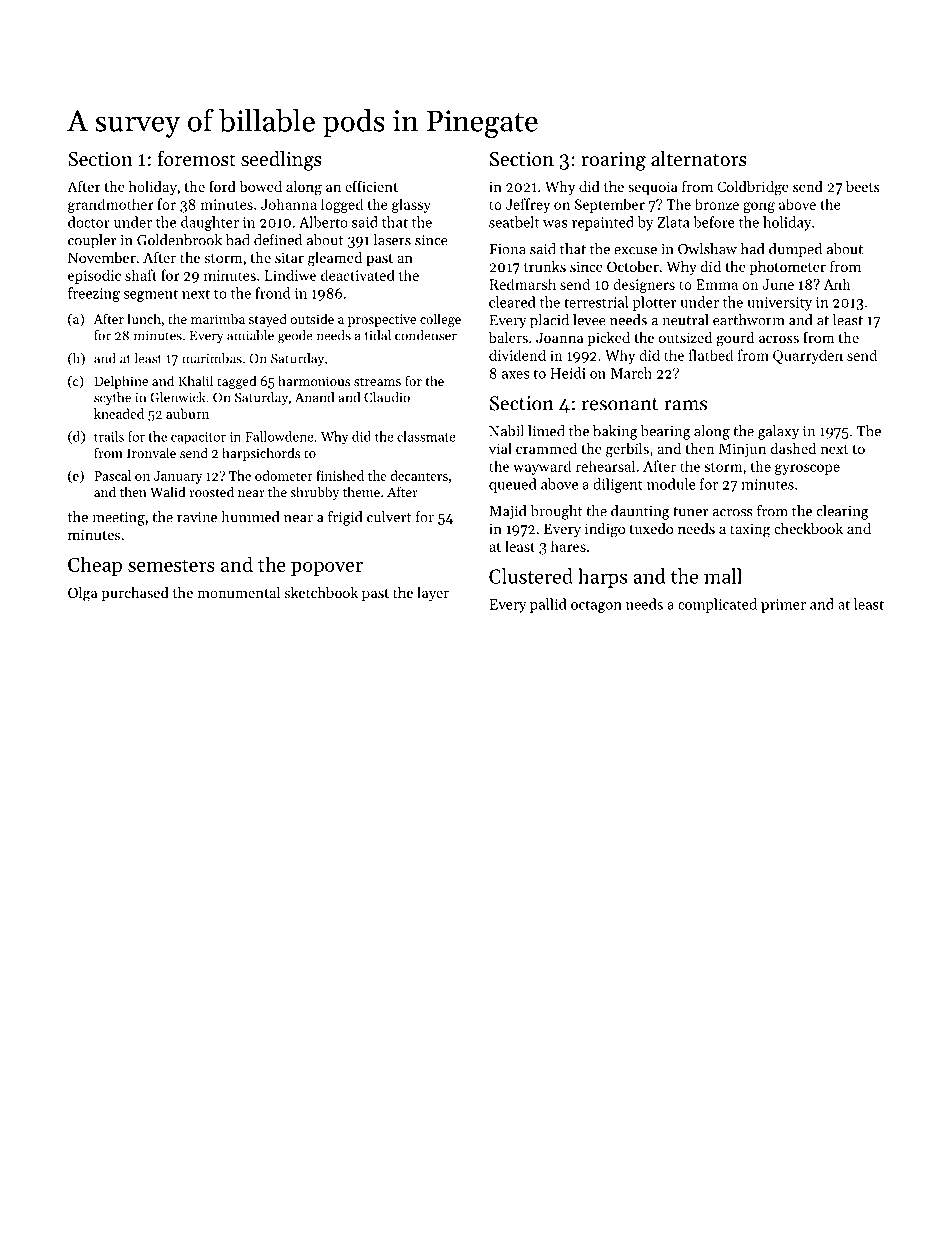 Image resolution: width=952 pixels, height=1233 pixels. What do you see at coordinates (95, 566) in the screenshot?
I see `Cheap` at bounding box center [95, 566].
